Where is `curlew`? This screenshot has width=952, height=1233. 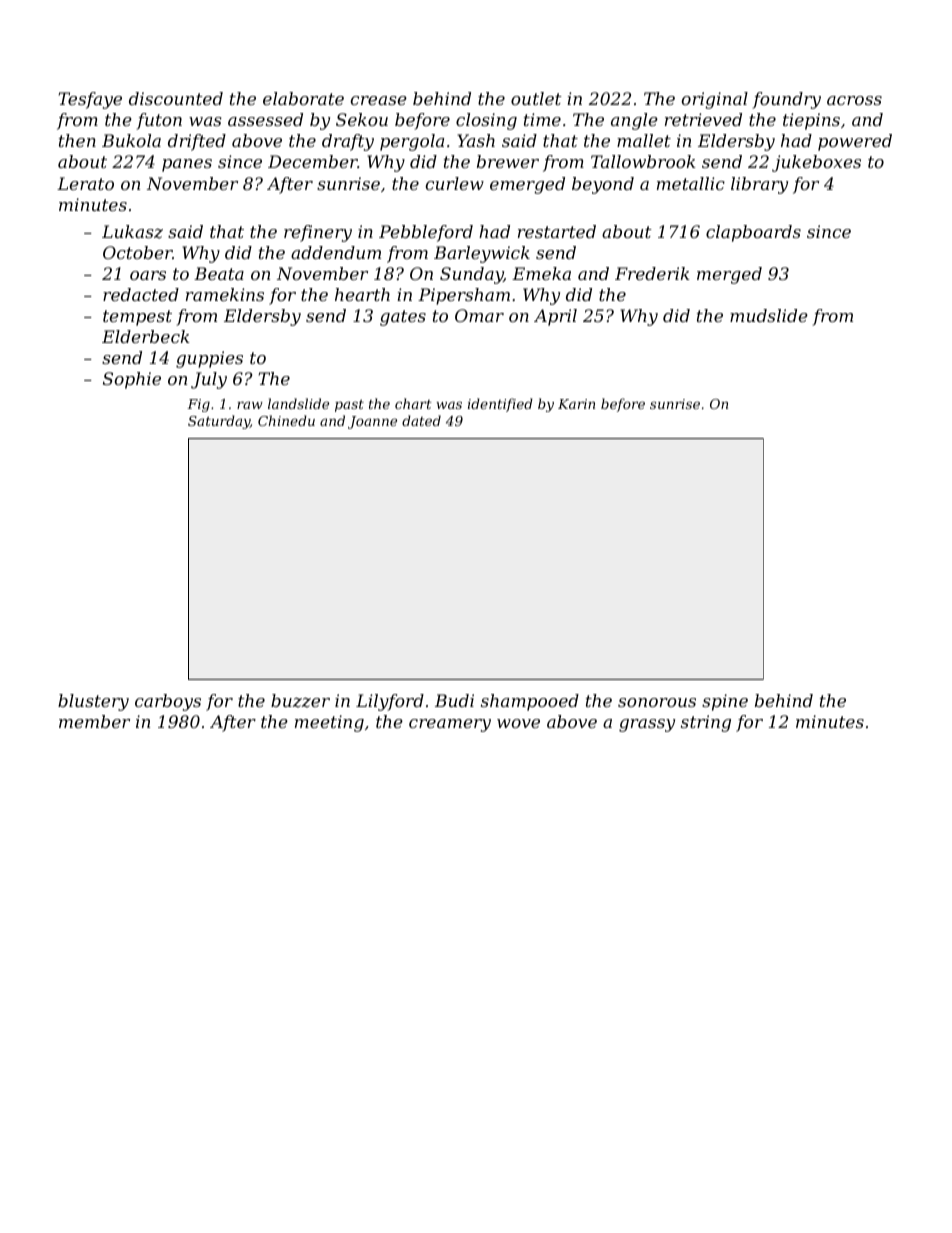 curlew is located at coordinates (455, 183).
